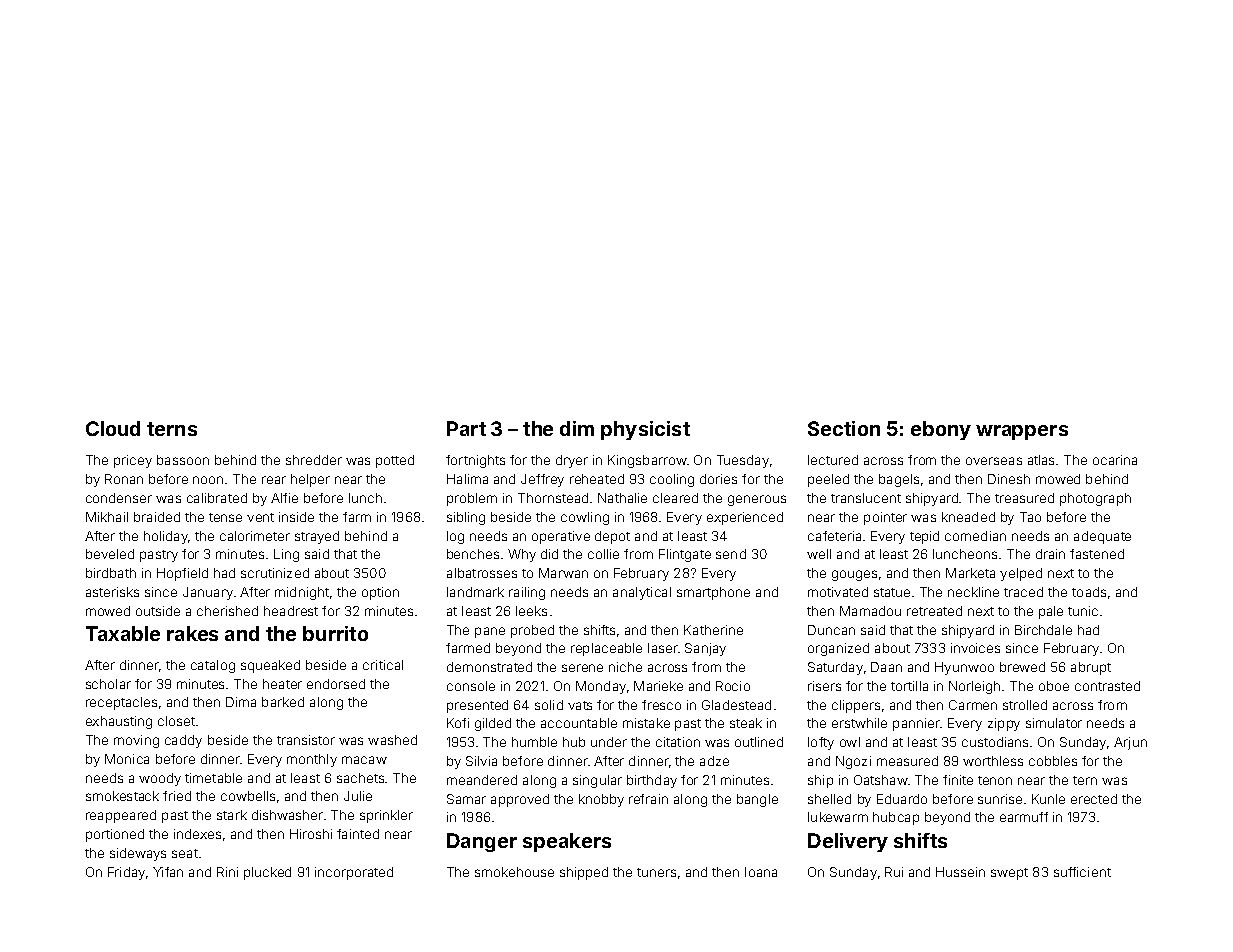  Describe the element at coordinates (354, 873) in the document. I see `incorporated` at that location.
